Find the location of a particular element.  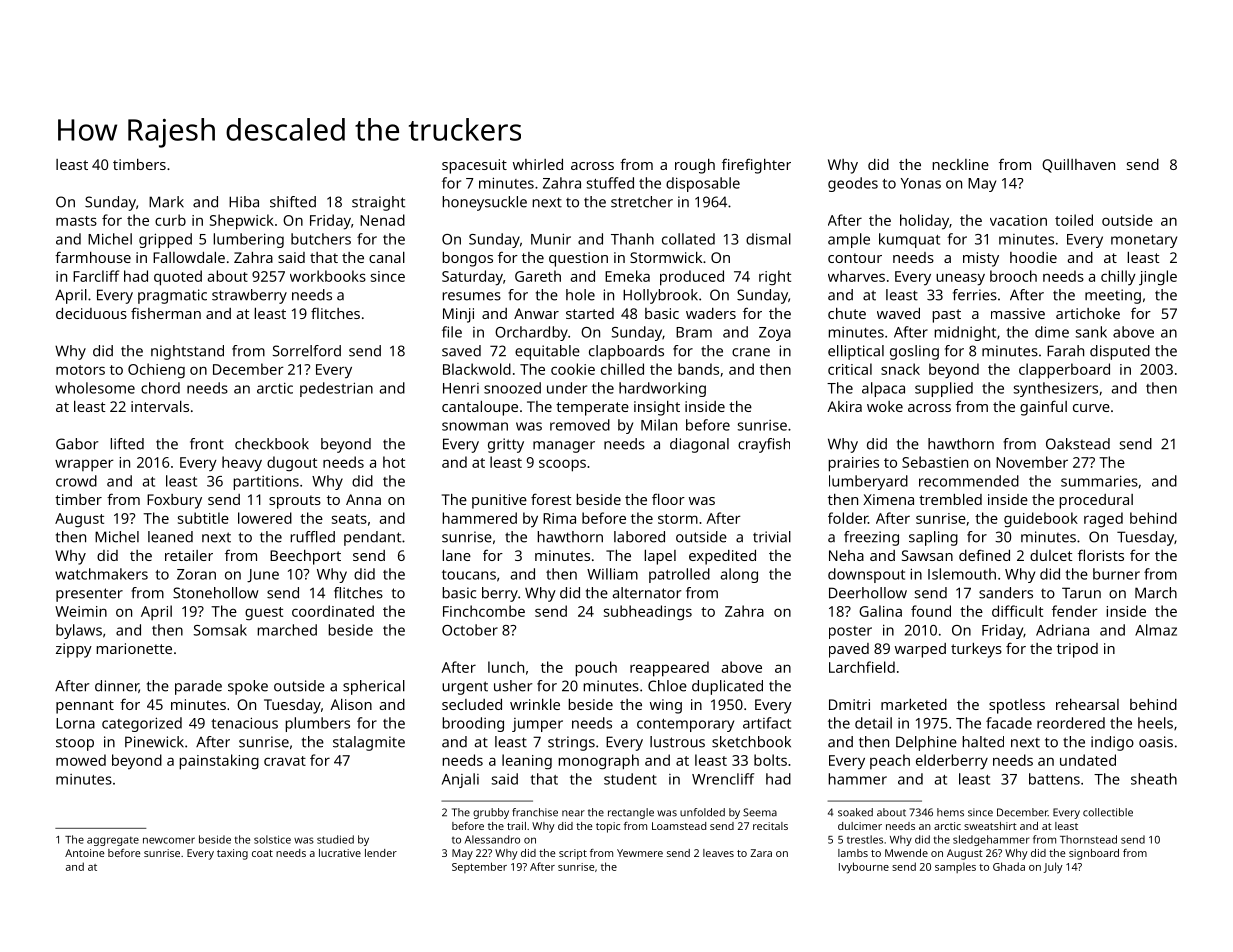

aggregate is located at coordinates (113, 841).
